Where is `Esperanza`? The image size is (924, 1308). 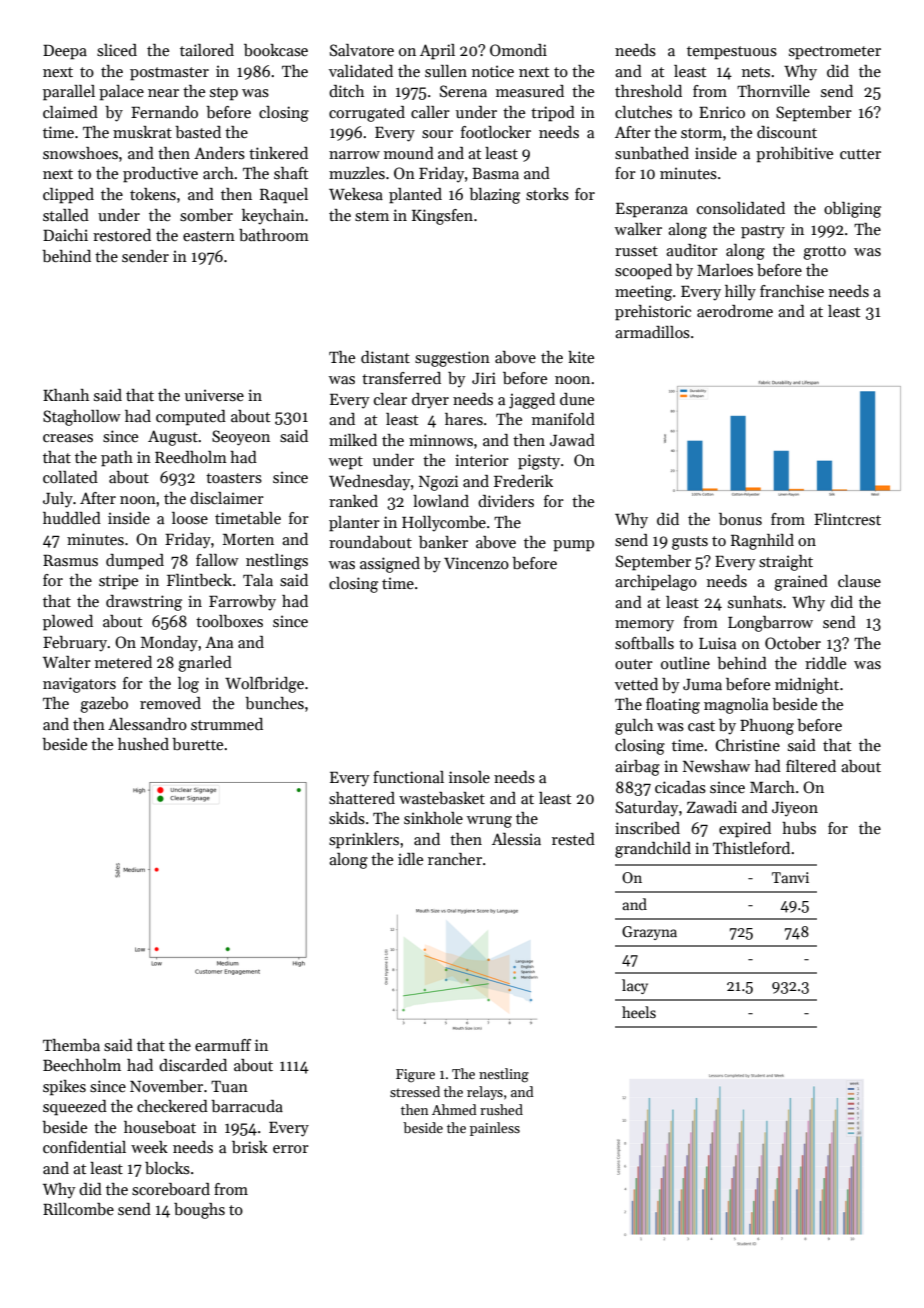 Esperanza is located at coordinates (652, 210).
